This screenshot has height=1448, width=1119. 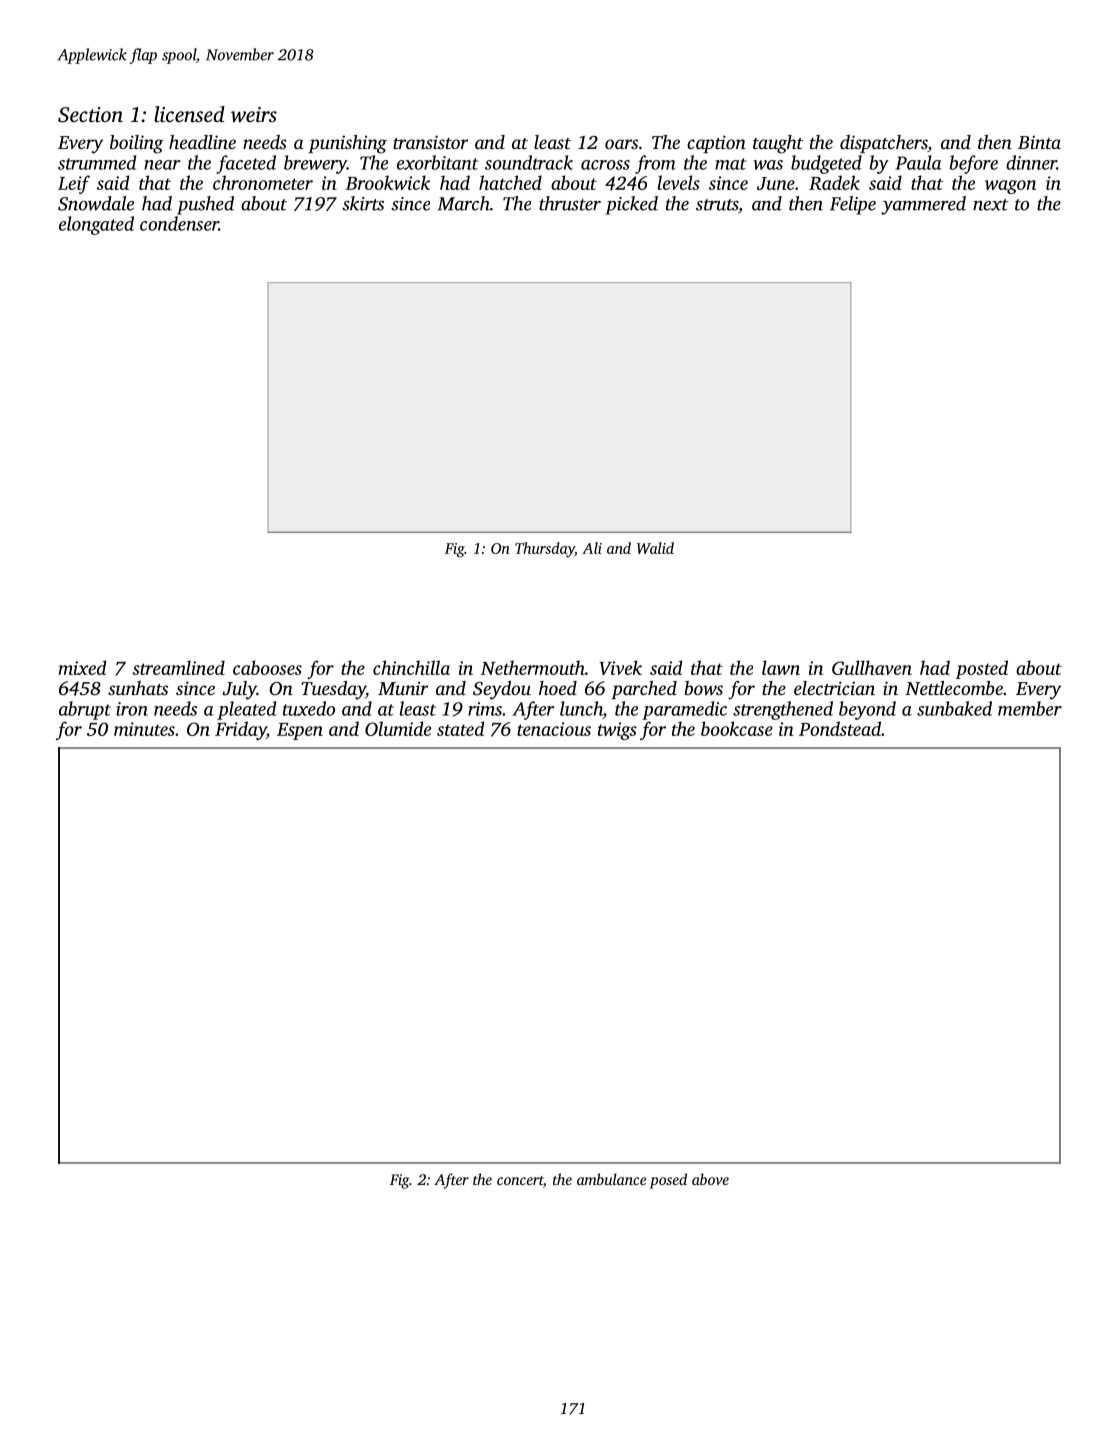 What do you see at coordinates (520, 1180) in the screenshot?
I see `concert` at bounding box center [520, 1180].
